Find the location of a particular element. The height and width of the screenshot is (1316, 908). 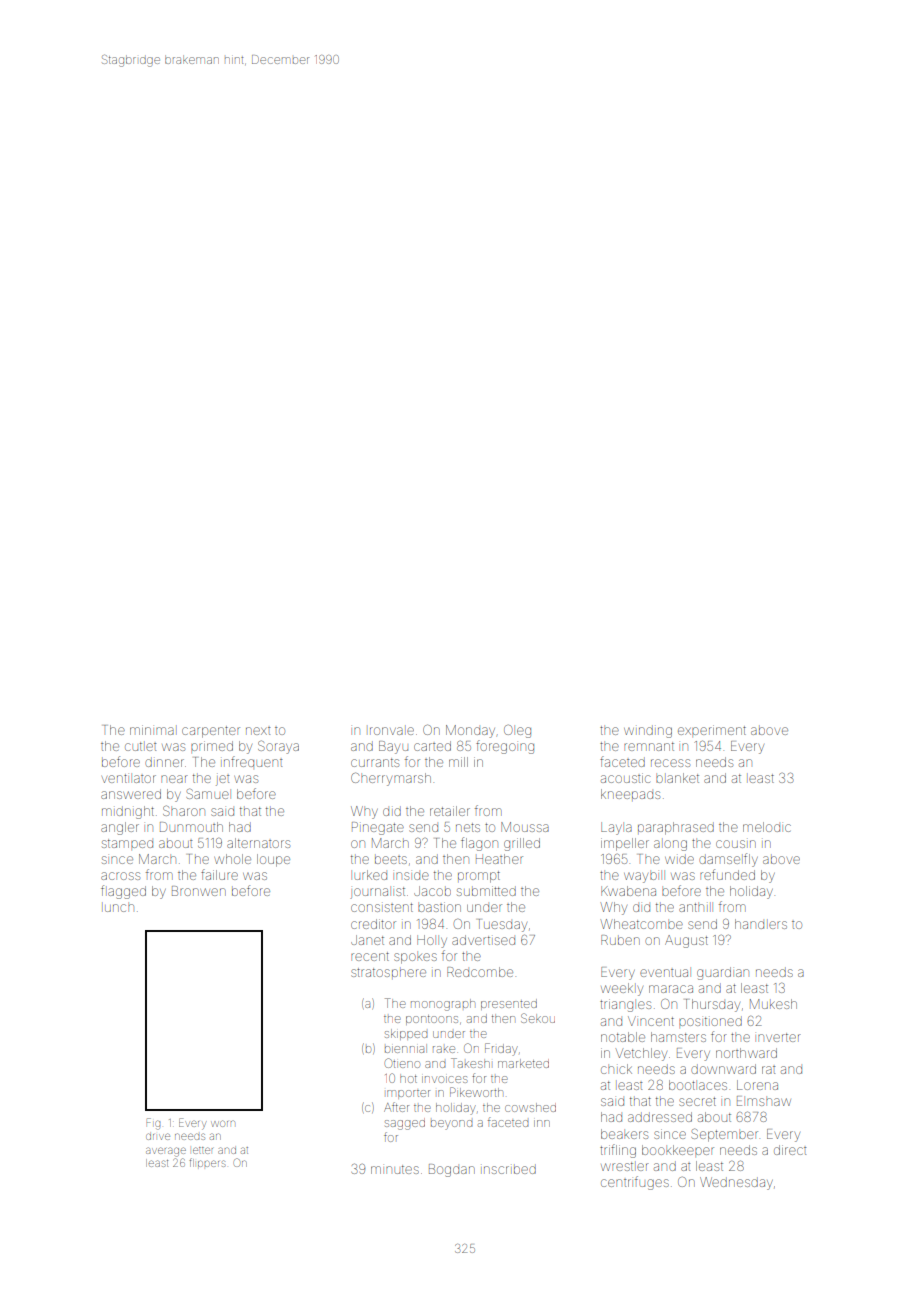

mill is located at coordinates (458, 762).
